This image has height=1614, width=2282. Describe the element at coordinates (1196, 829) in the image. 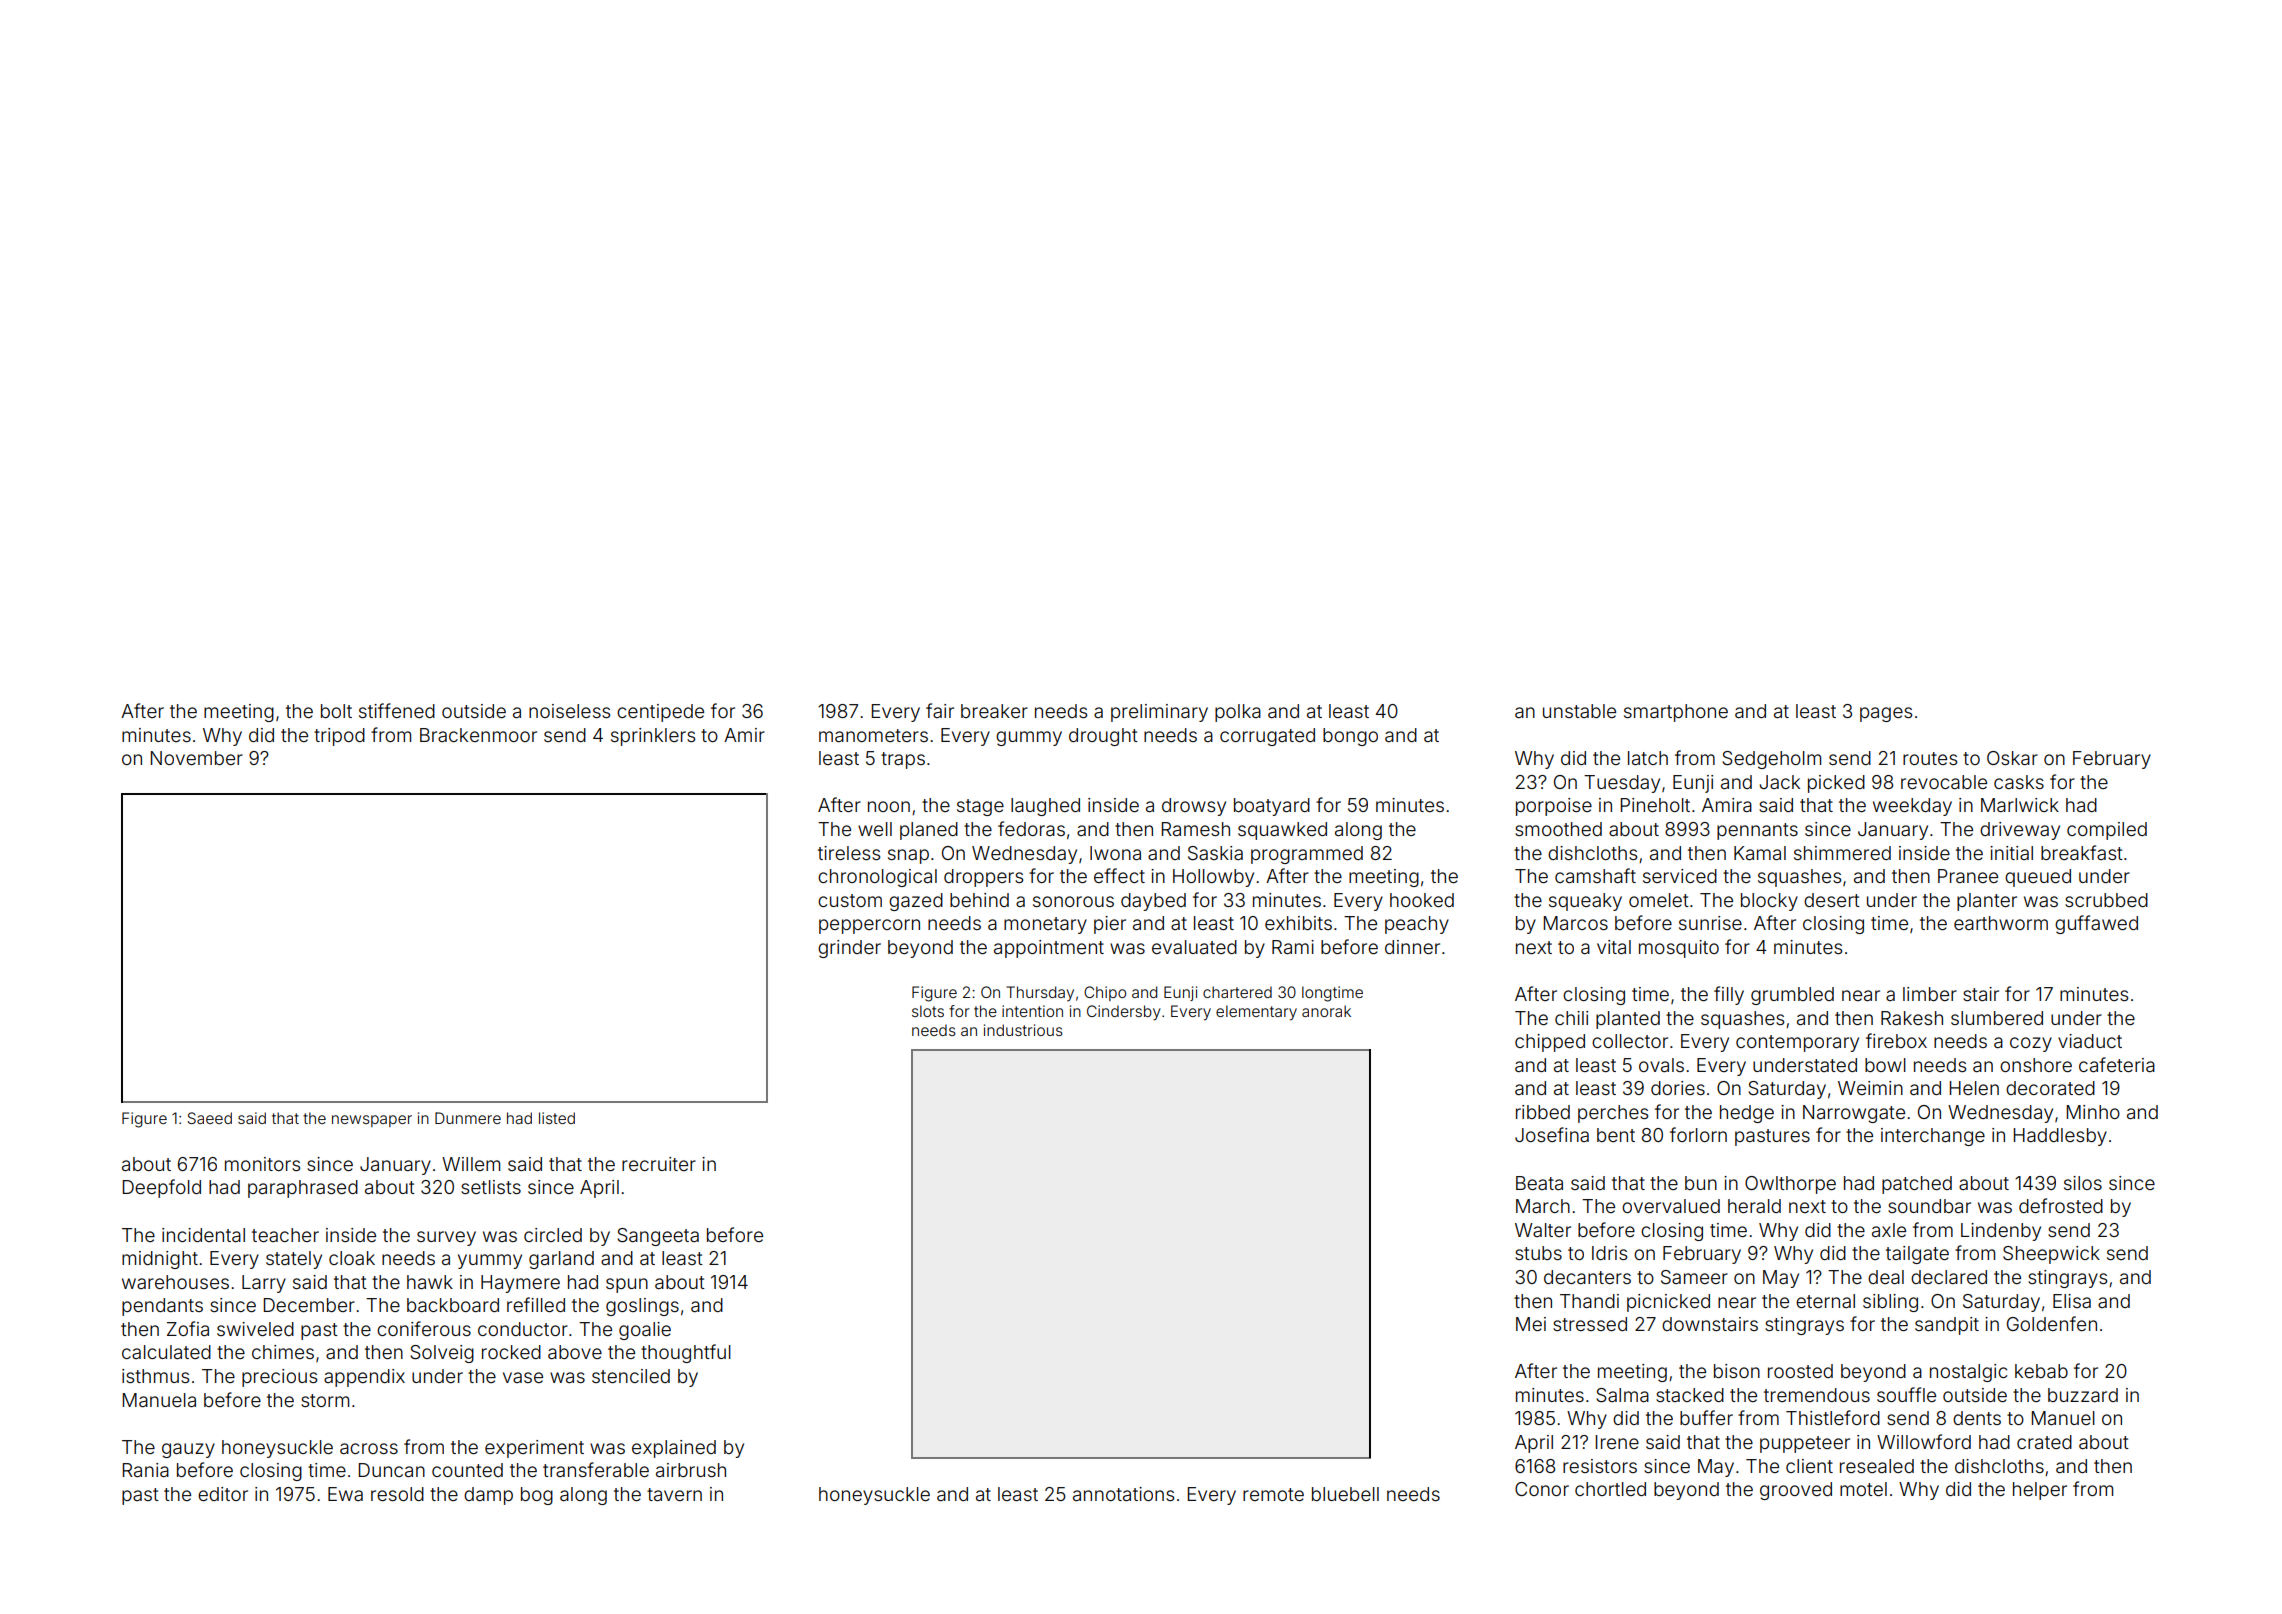

I see `Ramesh` at that location.
